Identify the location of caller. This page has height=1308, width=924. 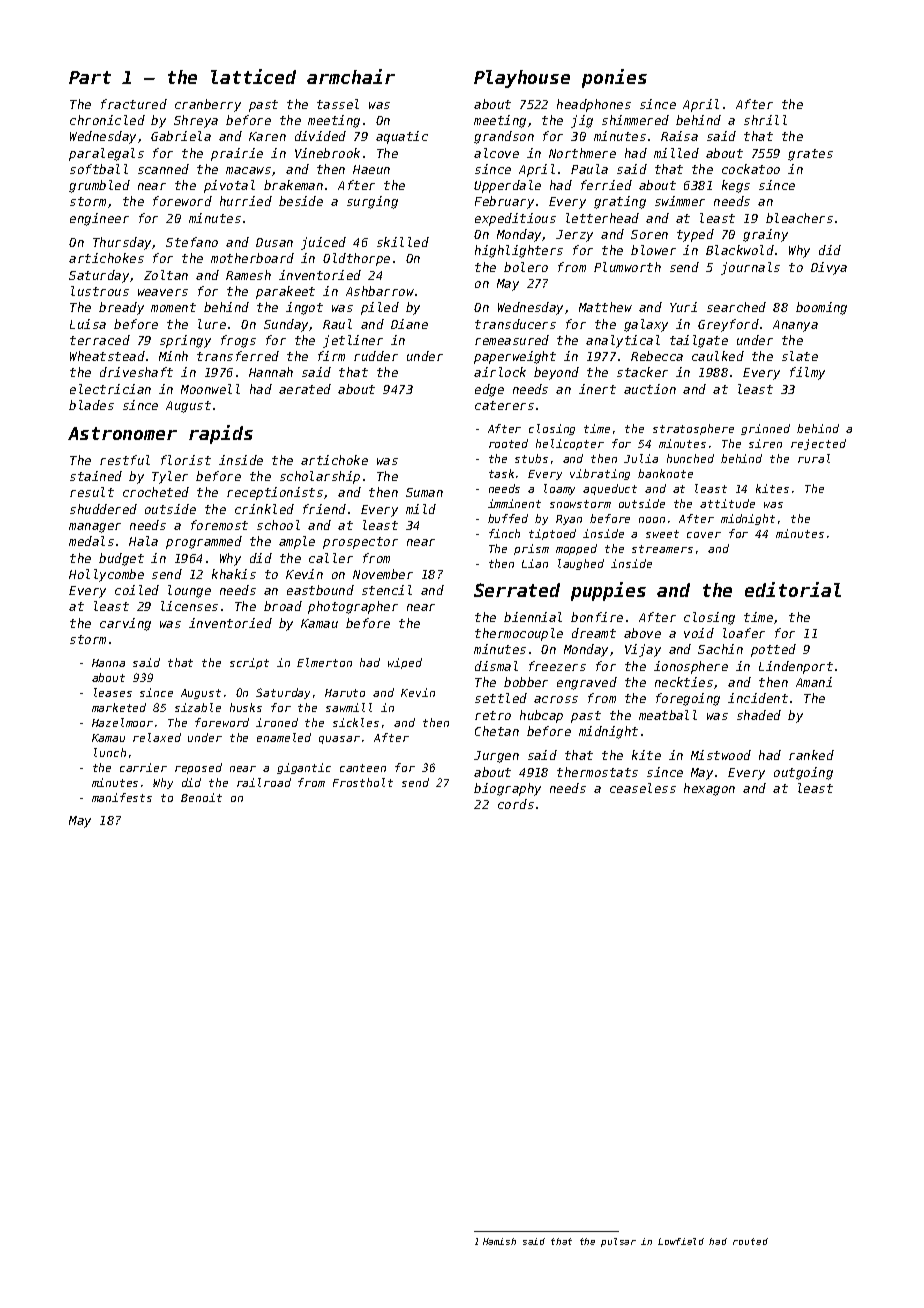
(331, 558).
